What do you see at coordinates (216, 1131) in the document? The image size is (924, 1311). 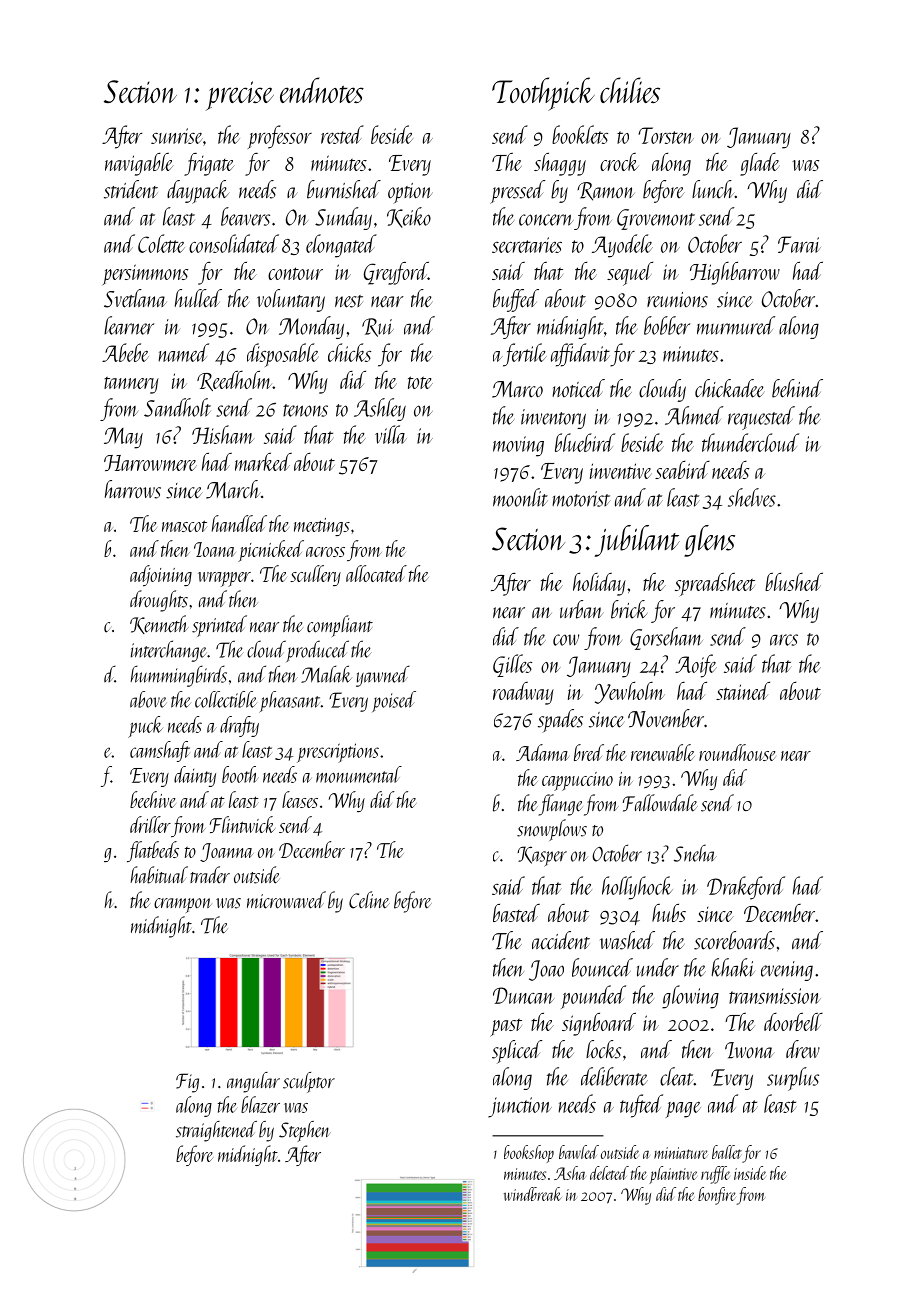 I see `straightened` at bounding box center [216, 1131].
